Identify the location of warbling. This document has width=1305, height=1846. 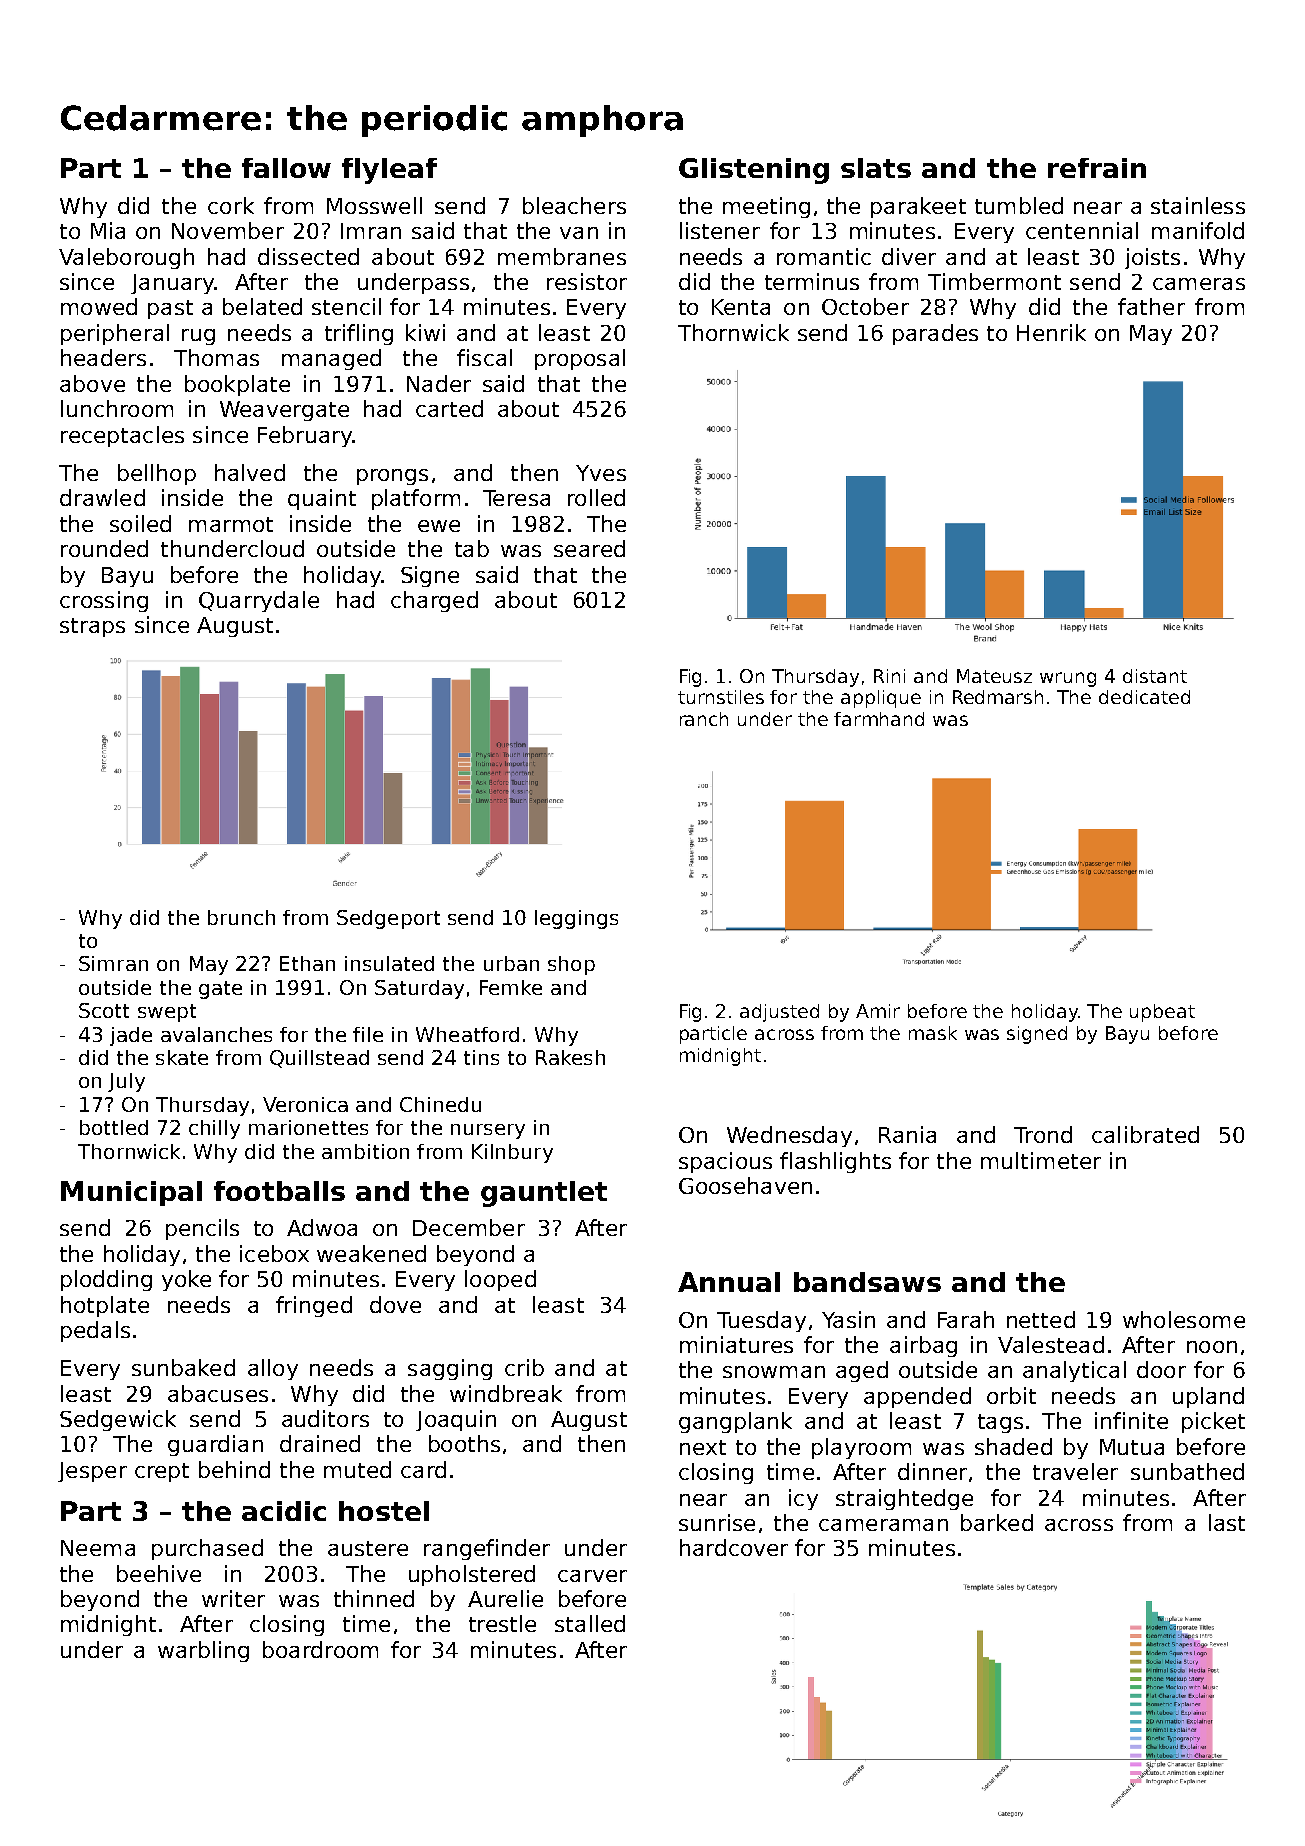
(203, 1651).
